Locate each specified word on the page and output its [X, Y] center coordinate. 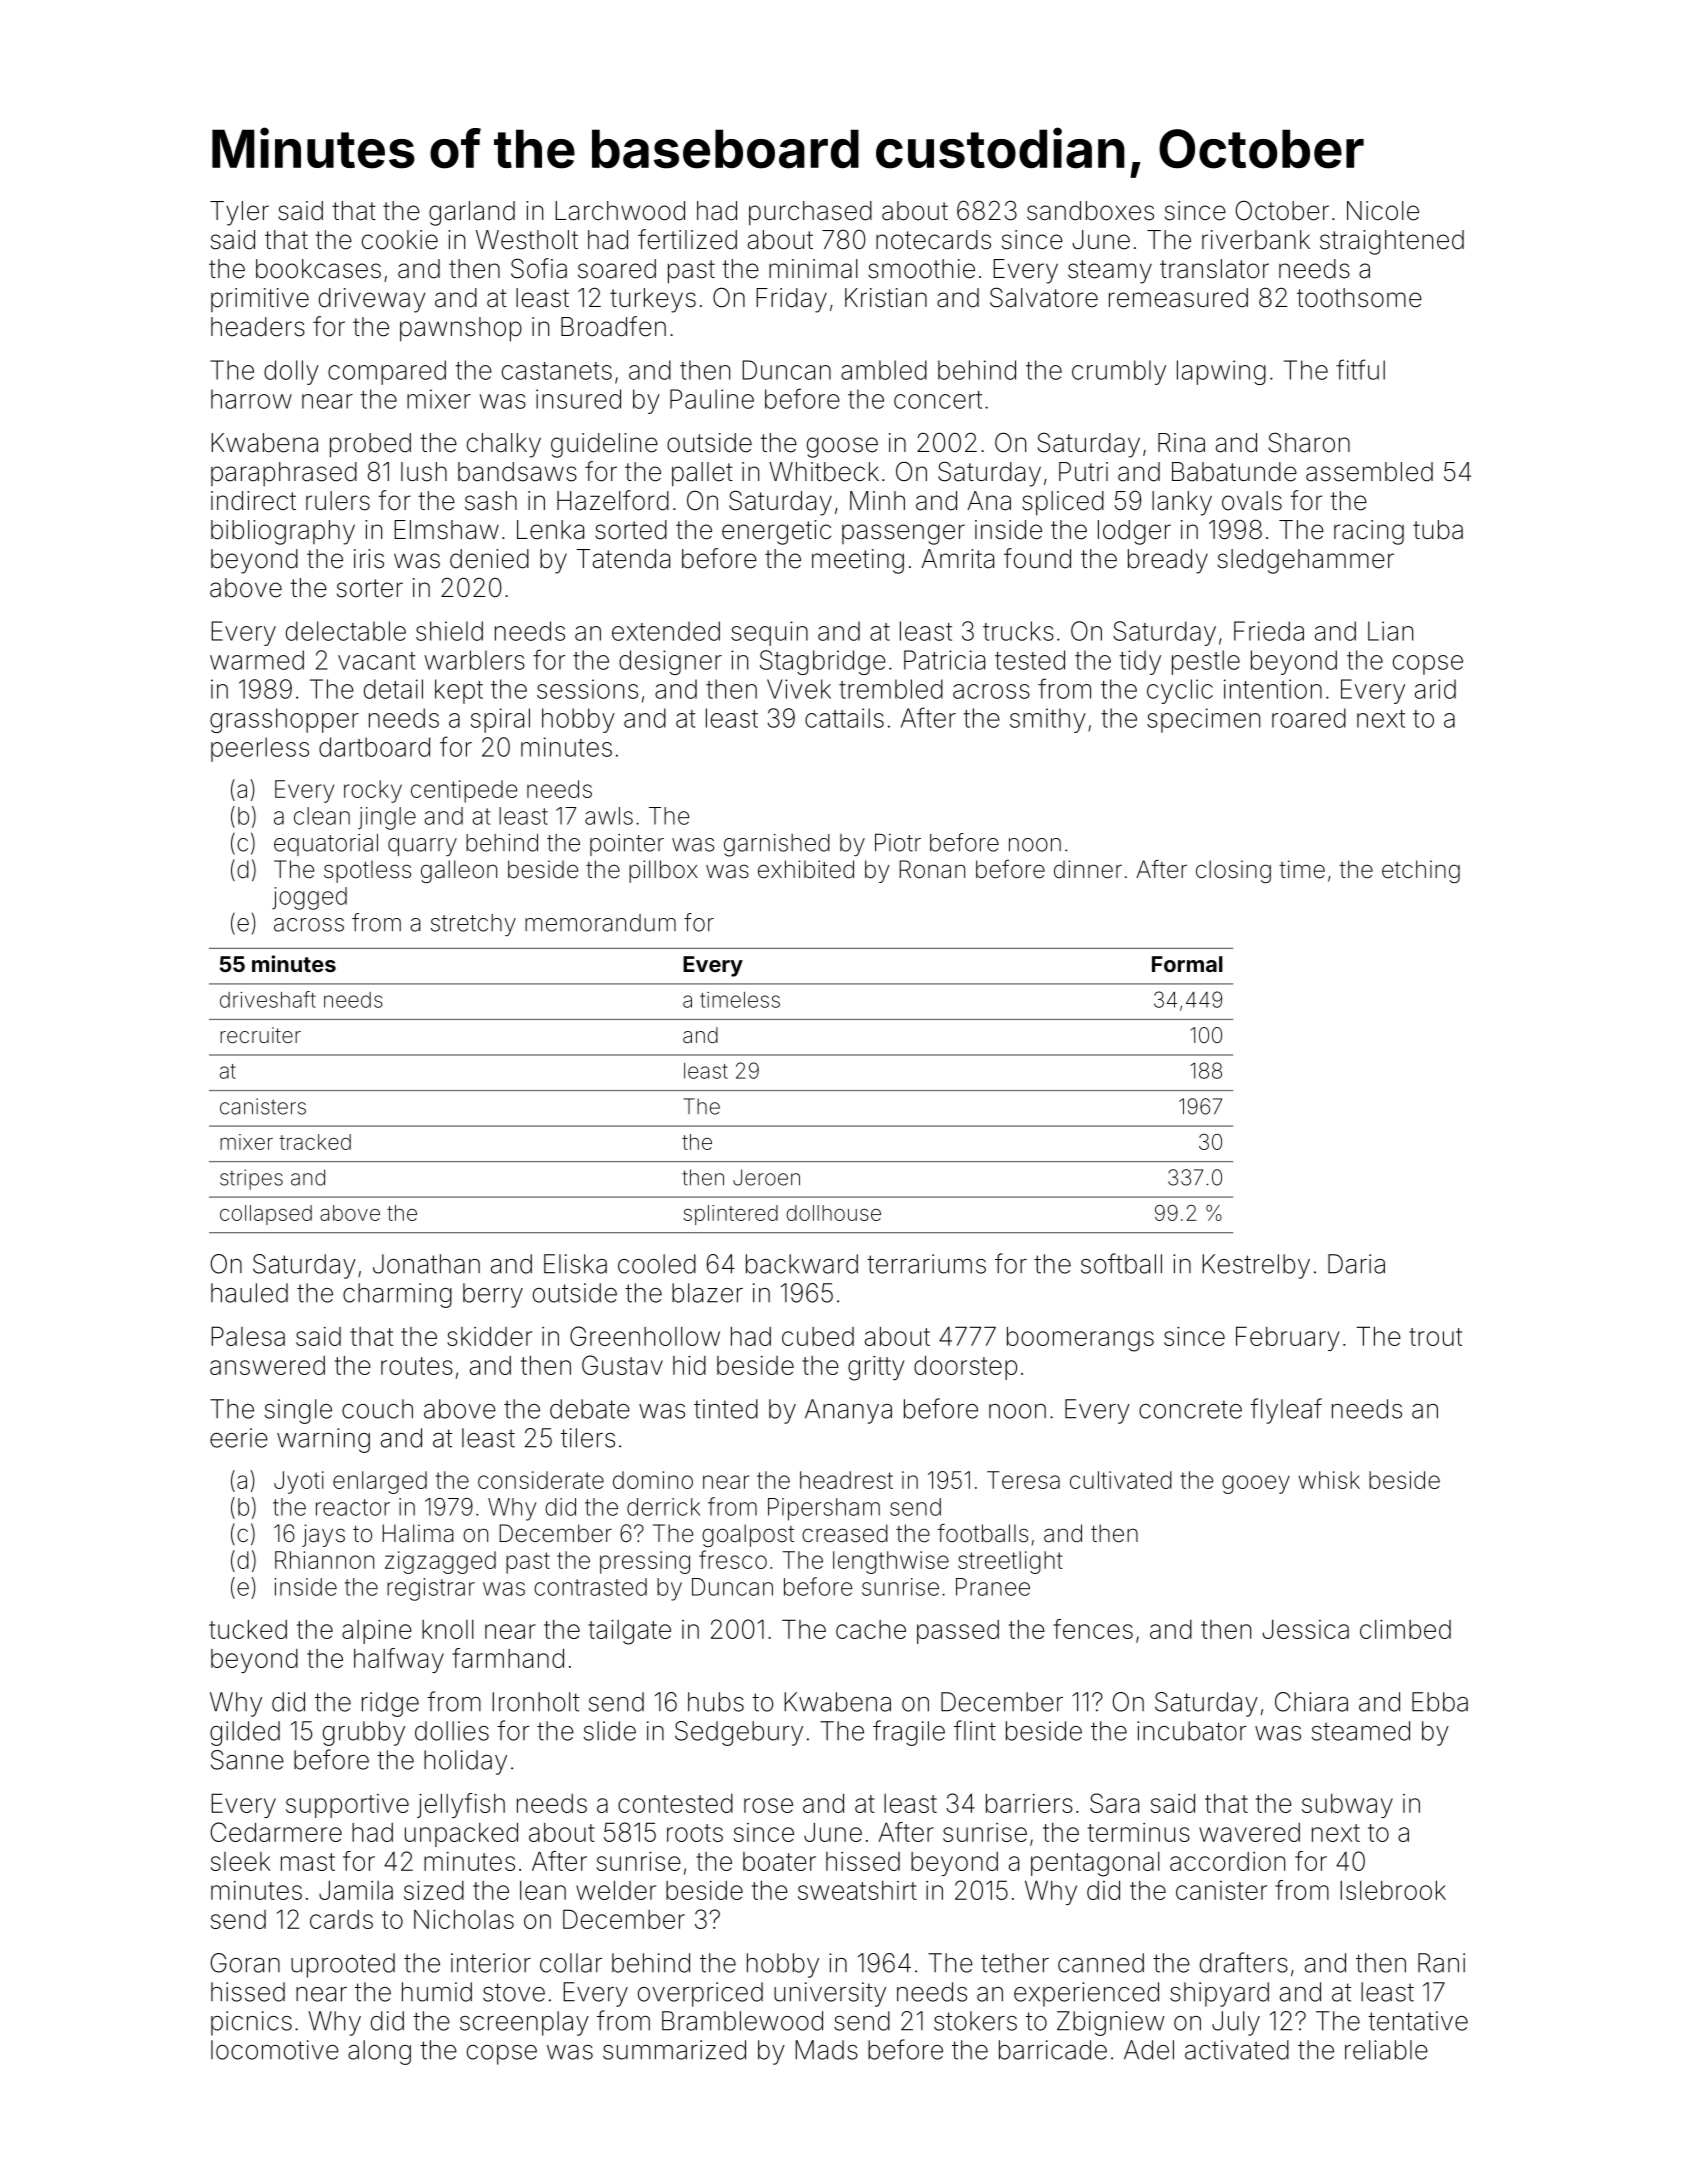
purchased [810, 213]
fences [1093, 1629]
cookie [400, 240]
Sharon [1309, 442]
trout [1435, 1337]
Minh [877, 500]
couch [377, 1409]
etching [1421, 871]
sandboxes [1090, 211]
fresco [733, 1559]
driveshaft [268, 999]
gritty [876, 1368]
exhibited [806, 869]
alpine [377, 1632]
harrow [251, 399]
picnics [251, 2023]
